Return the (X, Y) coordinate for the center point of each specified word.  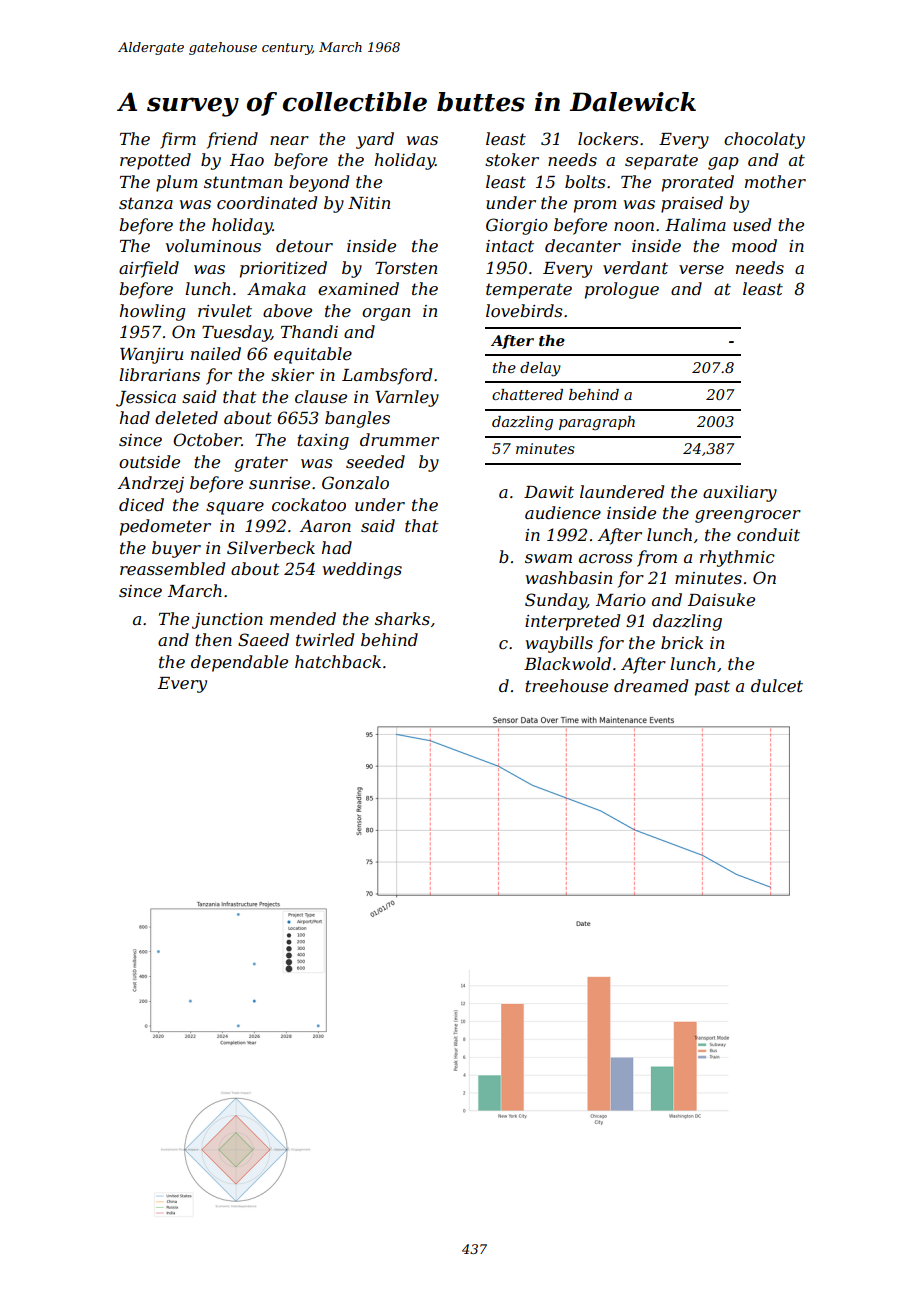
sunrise (279, 483)
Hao (247, 160)
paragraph (597, 423)
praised (692, 204)
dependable (239, 663)
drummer (399, 439)
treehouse (566, 685)
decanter (583, 245)
